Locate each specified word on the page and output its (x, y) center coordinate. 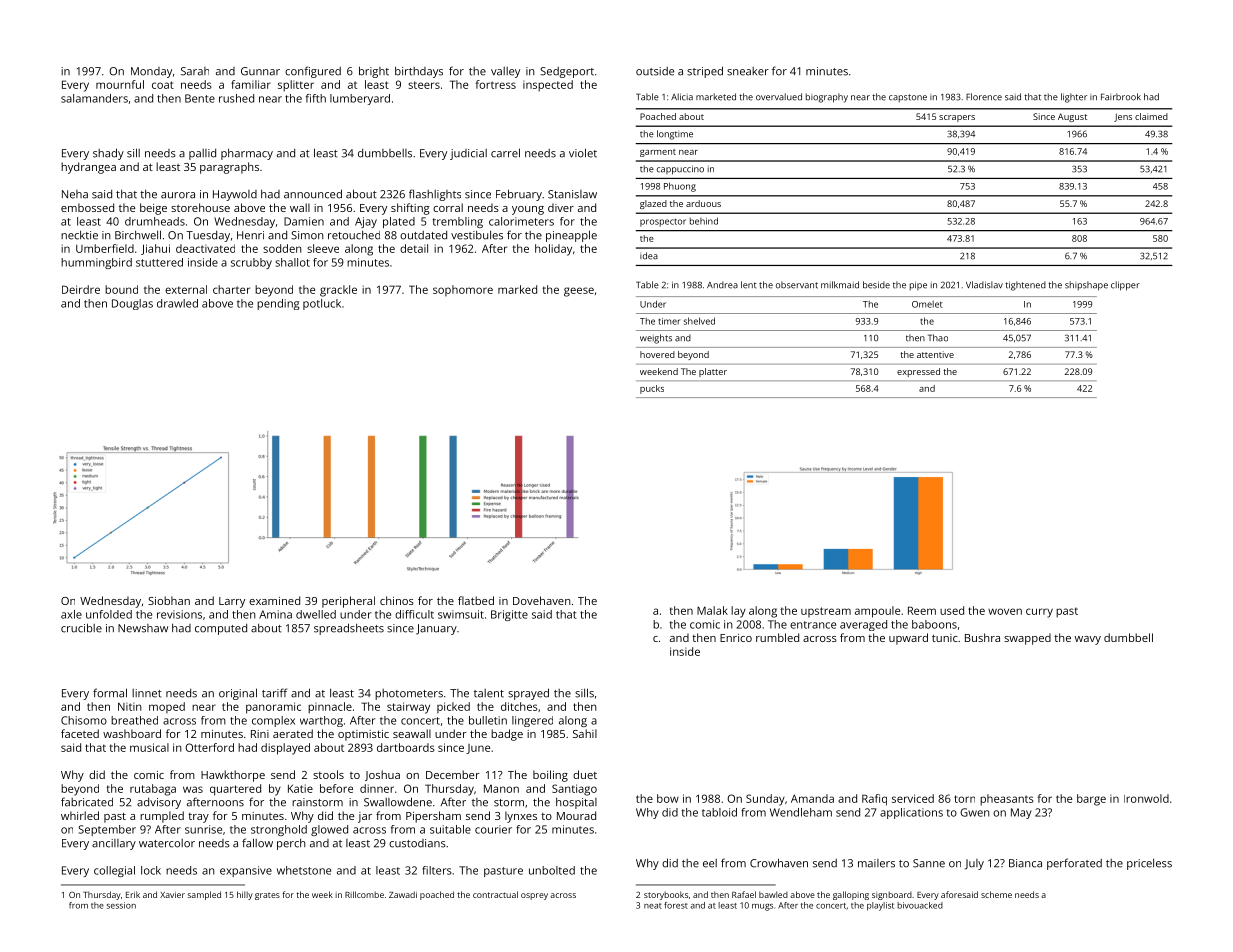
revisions (179, 614)
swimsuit (461, 614)
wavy (1088, 640)
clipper (1125, 286)
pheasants (1007, 800)
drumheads (155, 221)
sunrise (203, 829)
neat (653, 906)
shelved (699, 321)
